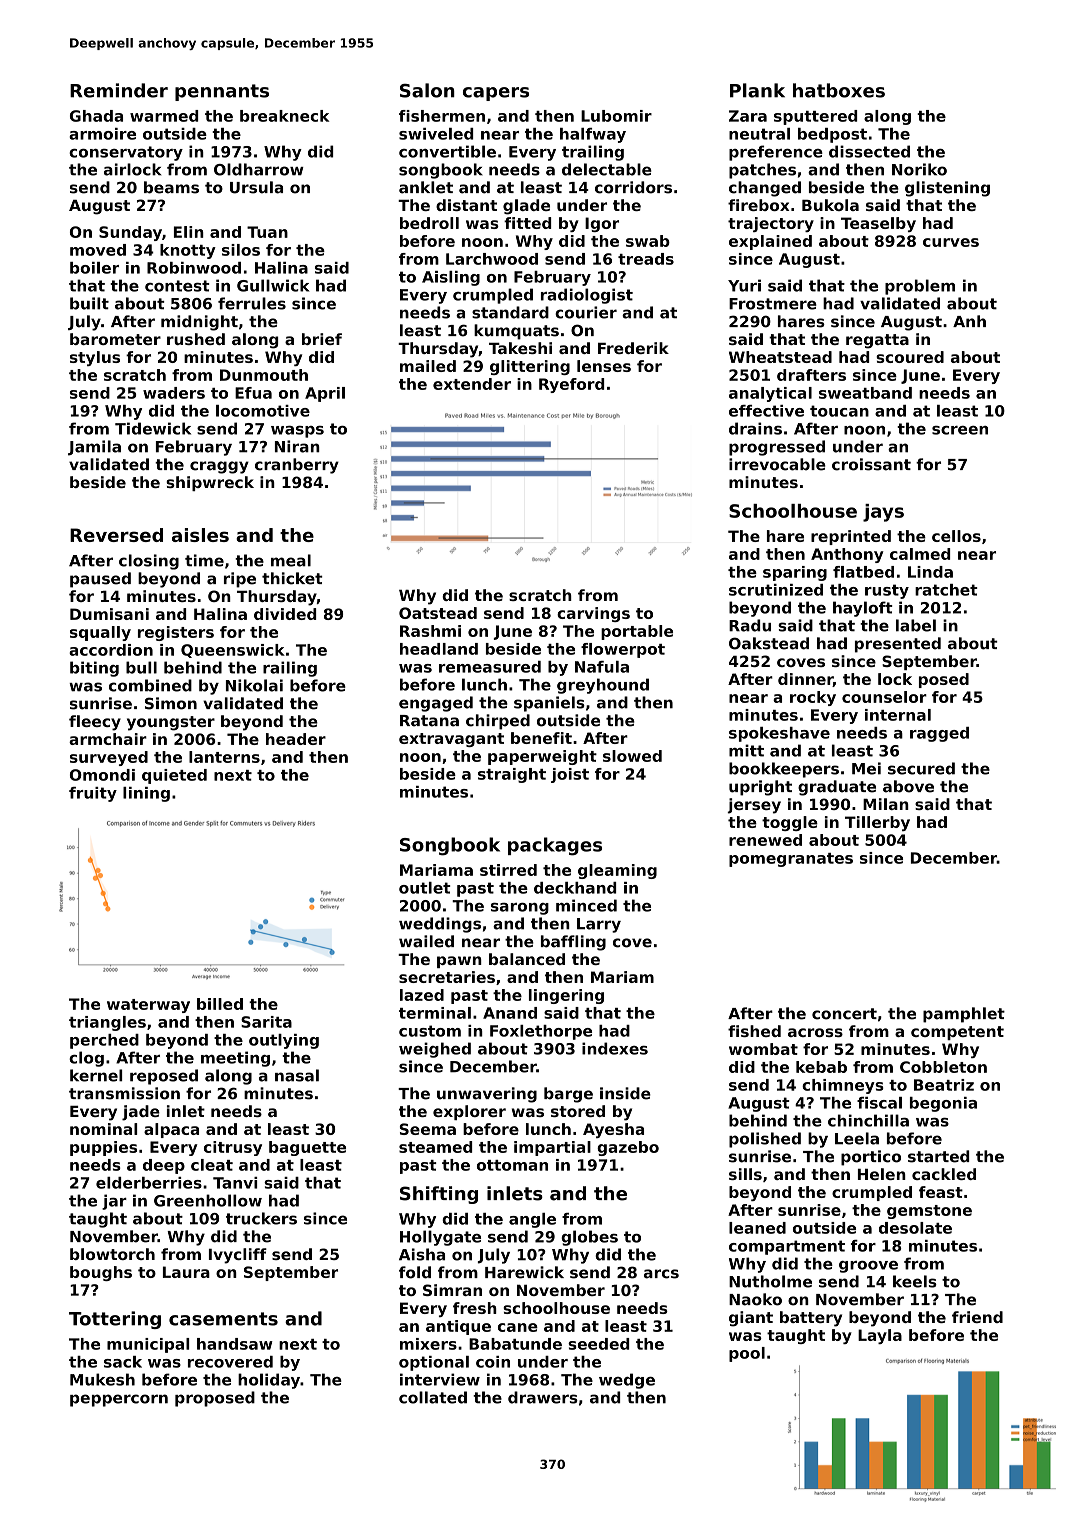 The image size is (1079, 1526). What do you see at coordinates (440, 1379) in the image?
I see `interview` at bounding box center [440, 1379].
